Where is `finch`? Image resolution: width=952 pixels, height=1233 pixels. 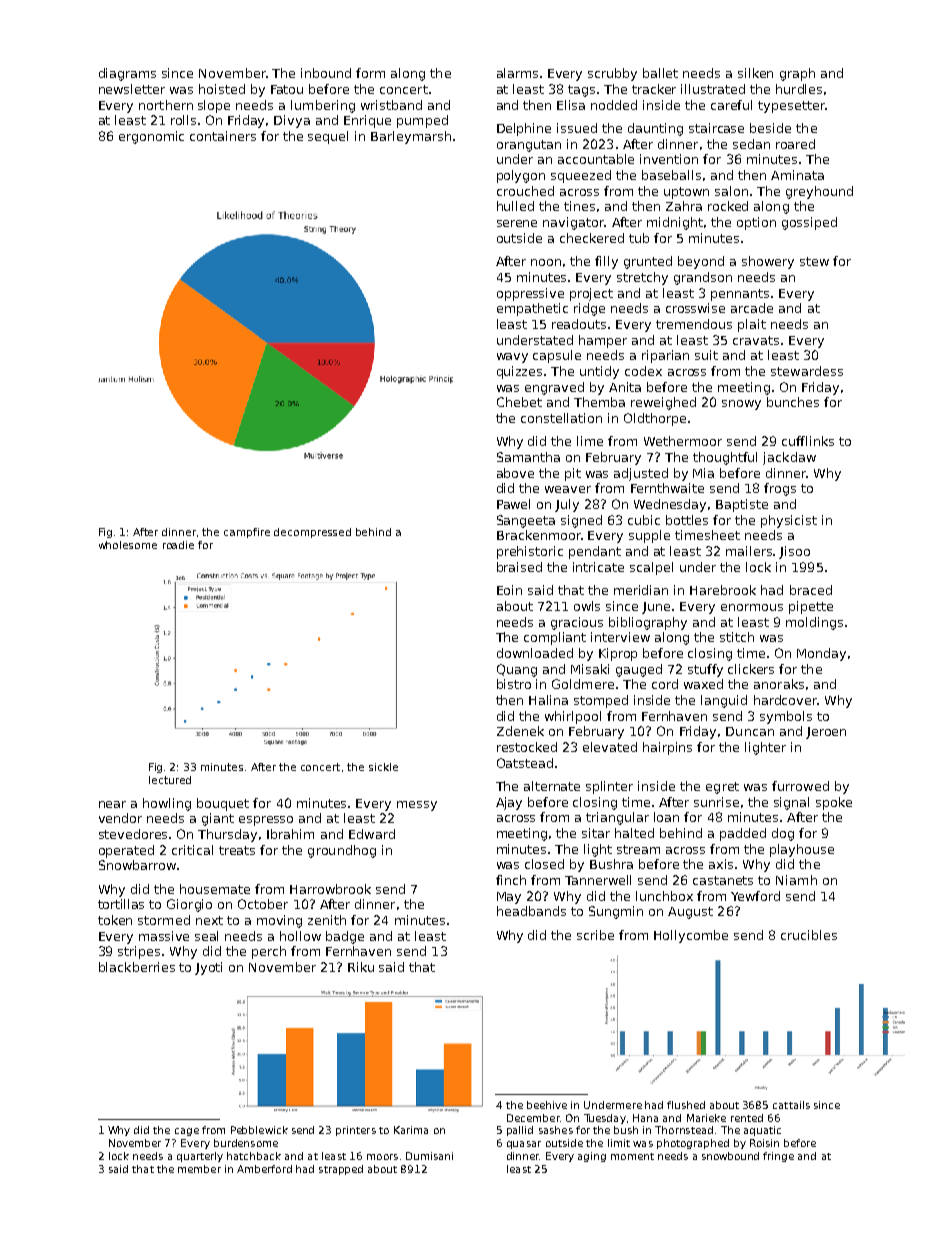
finch is located at coordinates (511, 880).
